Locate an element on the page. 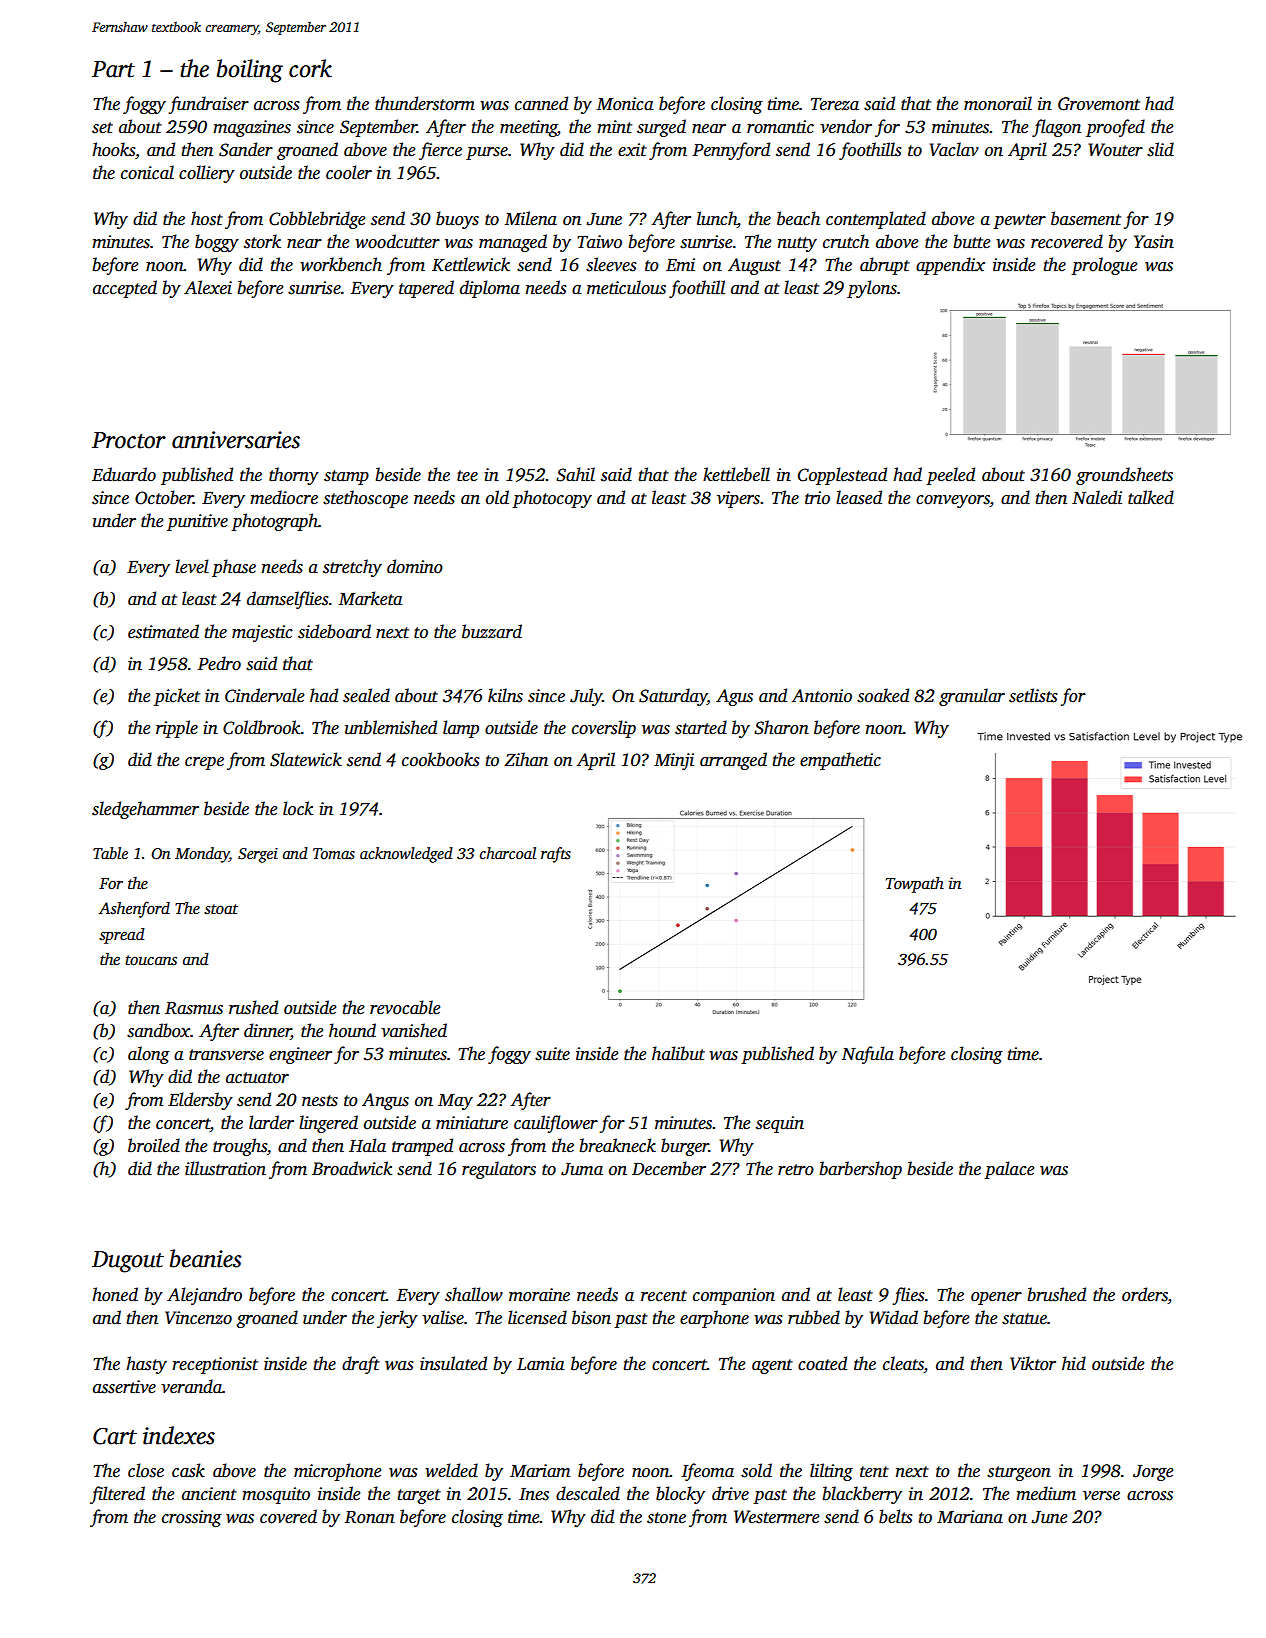 This image has width=1266, height=1638. kilns is located at coordinates (505, 695).
